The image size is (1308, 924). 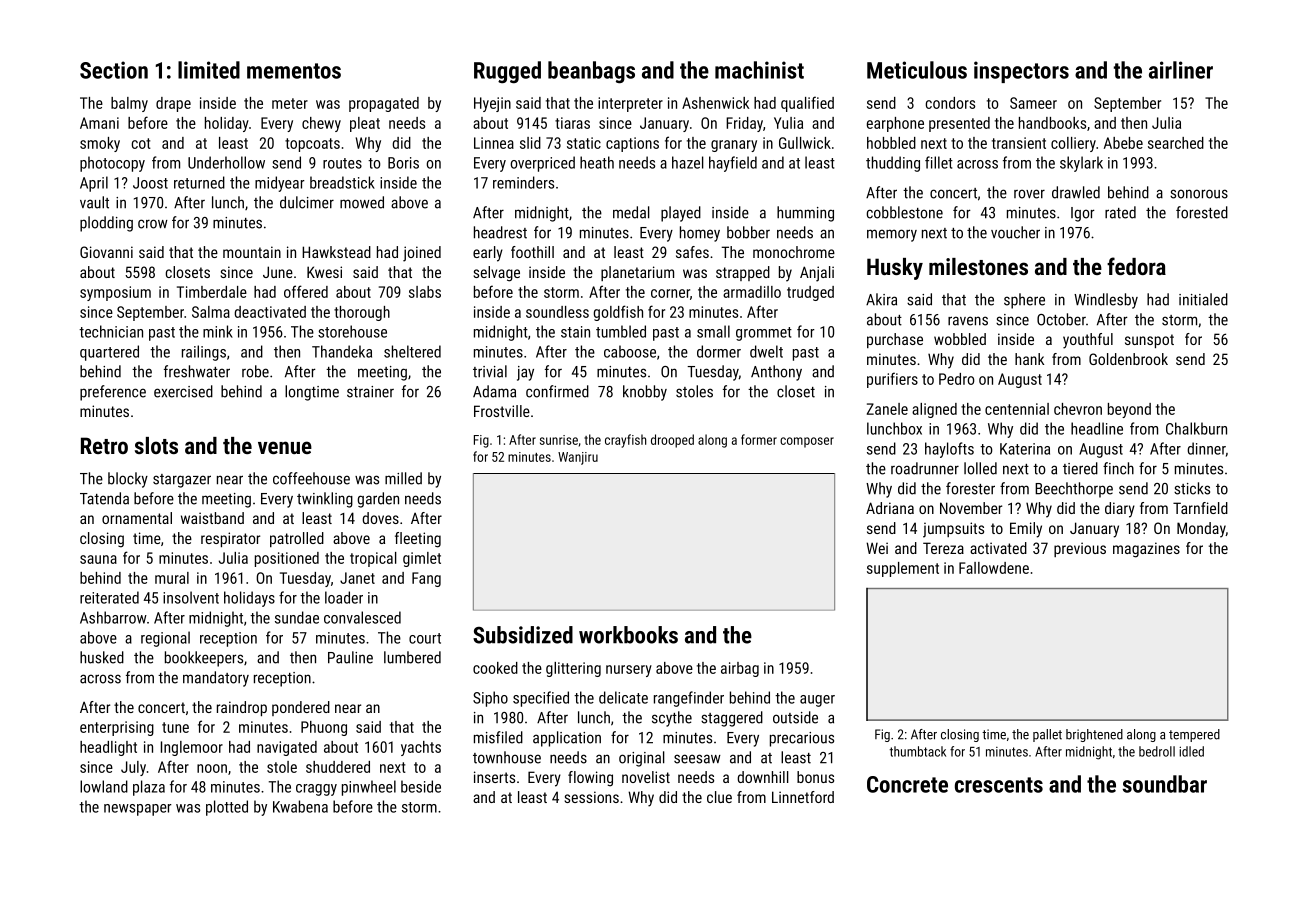 What do you see at coordinates (294, 71) in the page?
I see `mementos` at bounding box center [294, 71].
